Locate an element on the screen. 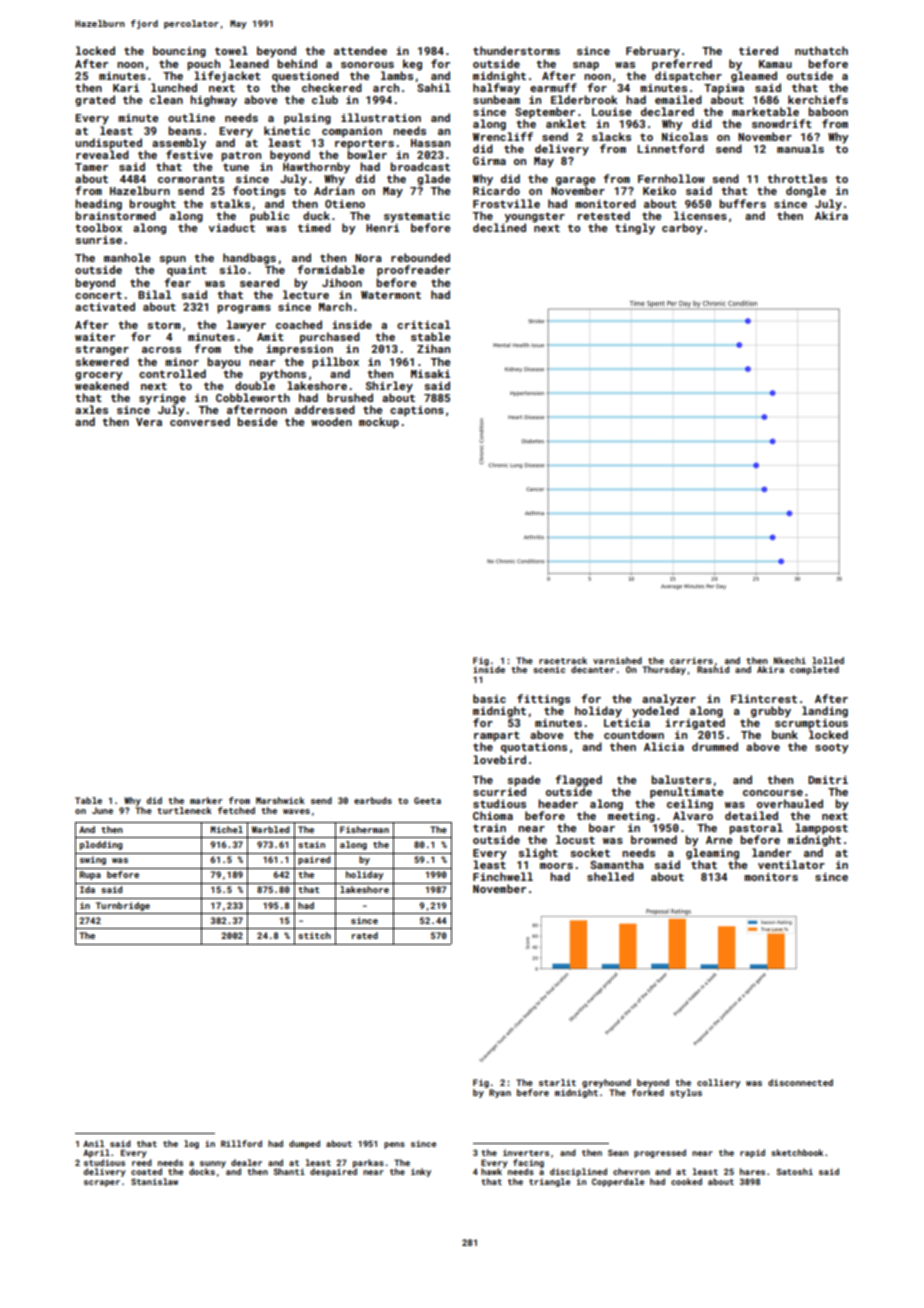 The height and width of the screenshot is (1308, 924). attendee is located at coordinates (360, 50).
